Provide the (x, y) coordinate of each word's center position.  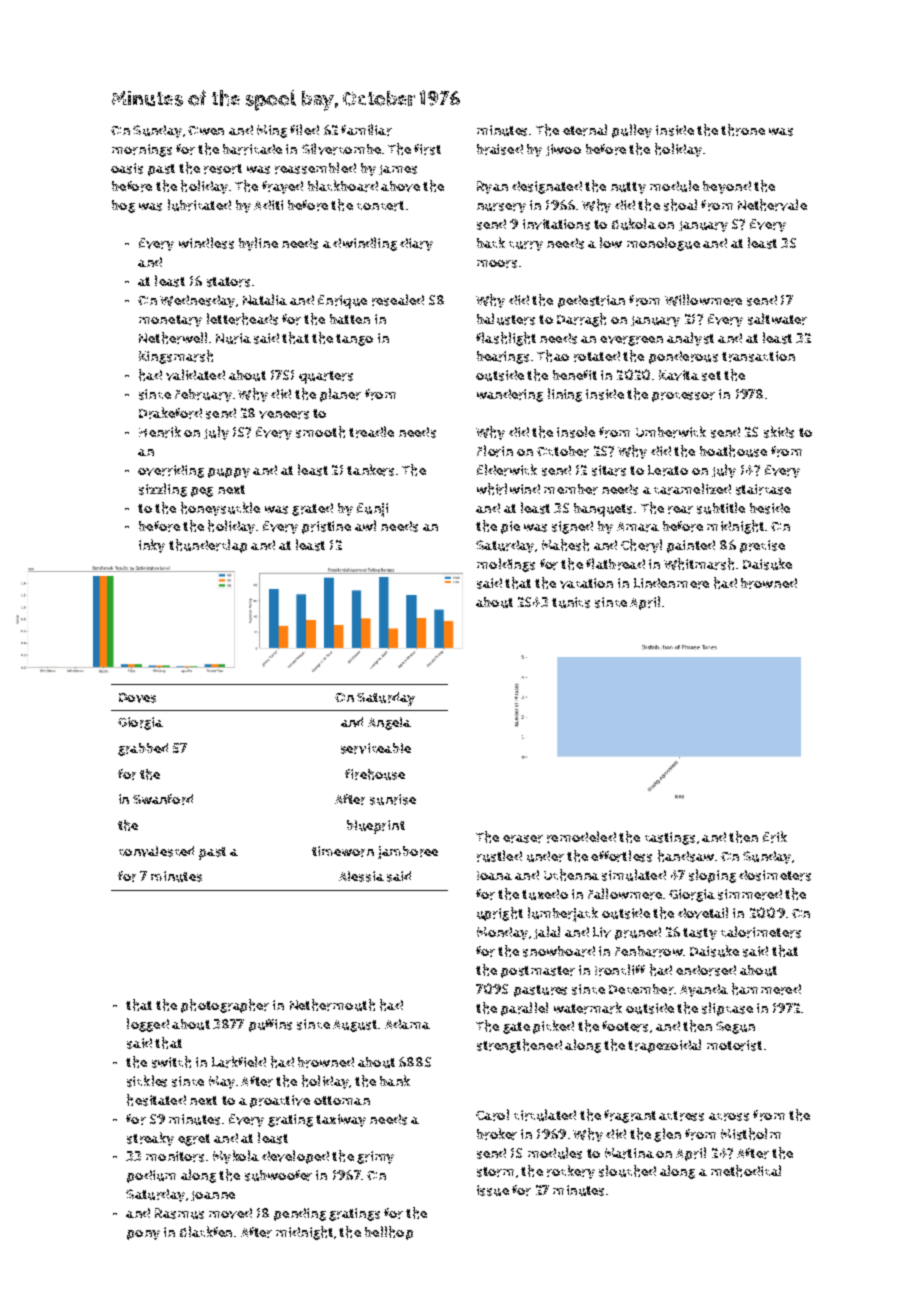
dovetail (703, 913)
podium (151, 1176)
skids (779, 432)
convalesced (156, 851)
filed (304, 129)
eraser (523, 839)
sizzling (163, 490)
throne (743, 130)
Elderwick (507, 470)
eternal (585, 130)
